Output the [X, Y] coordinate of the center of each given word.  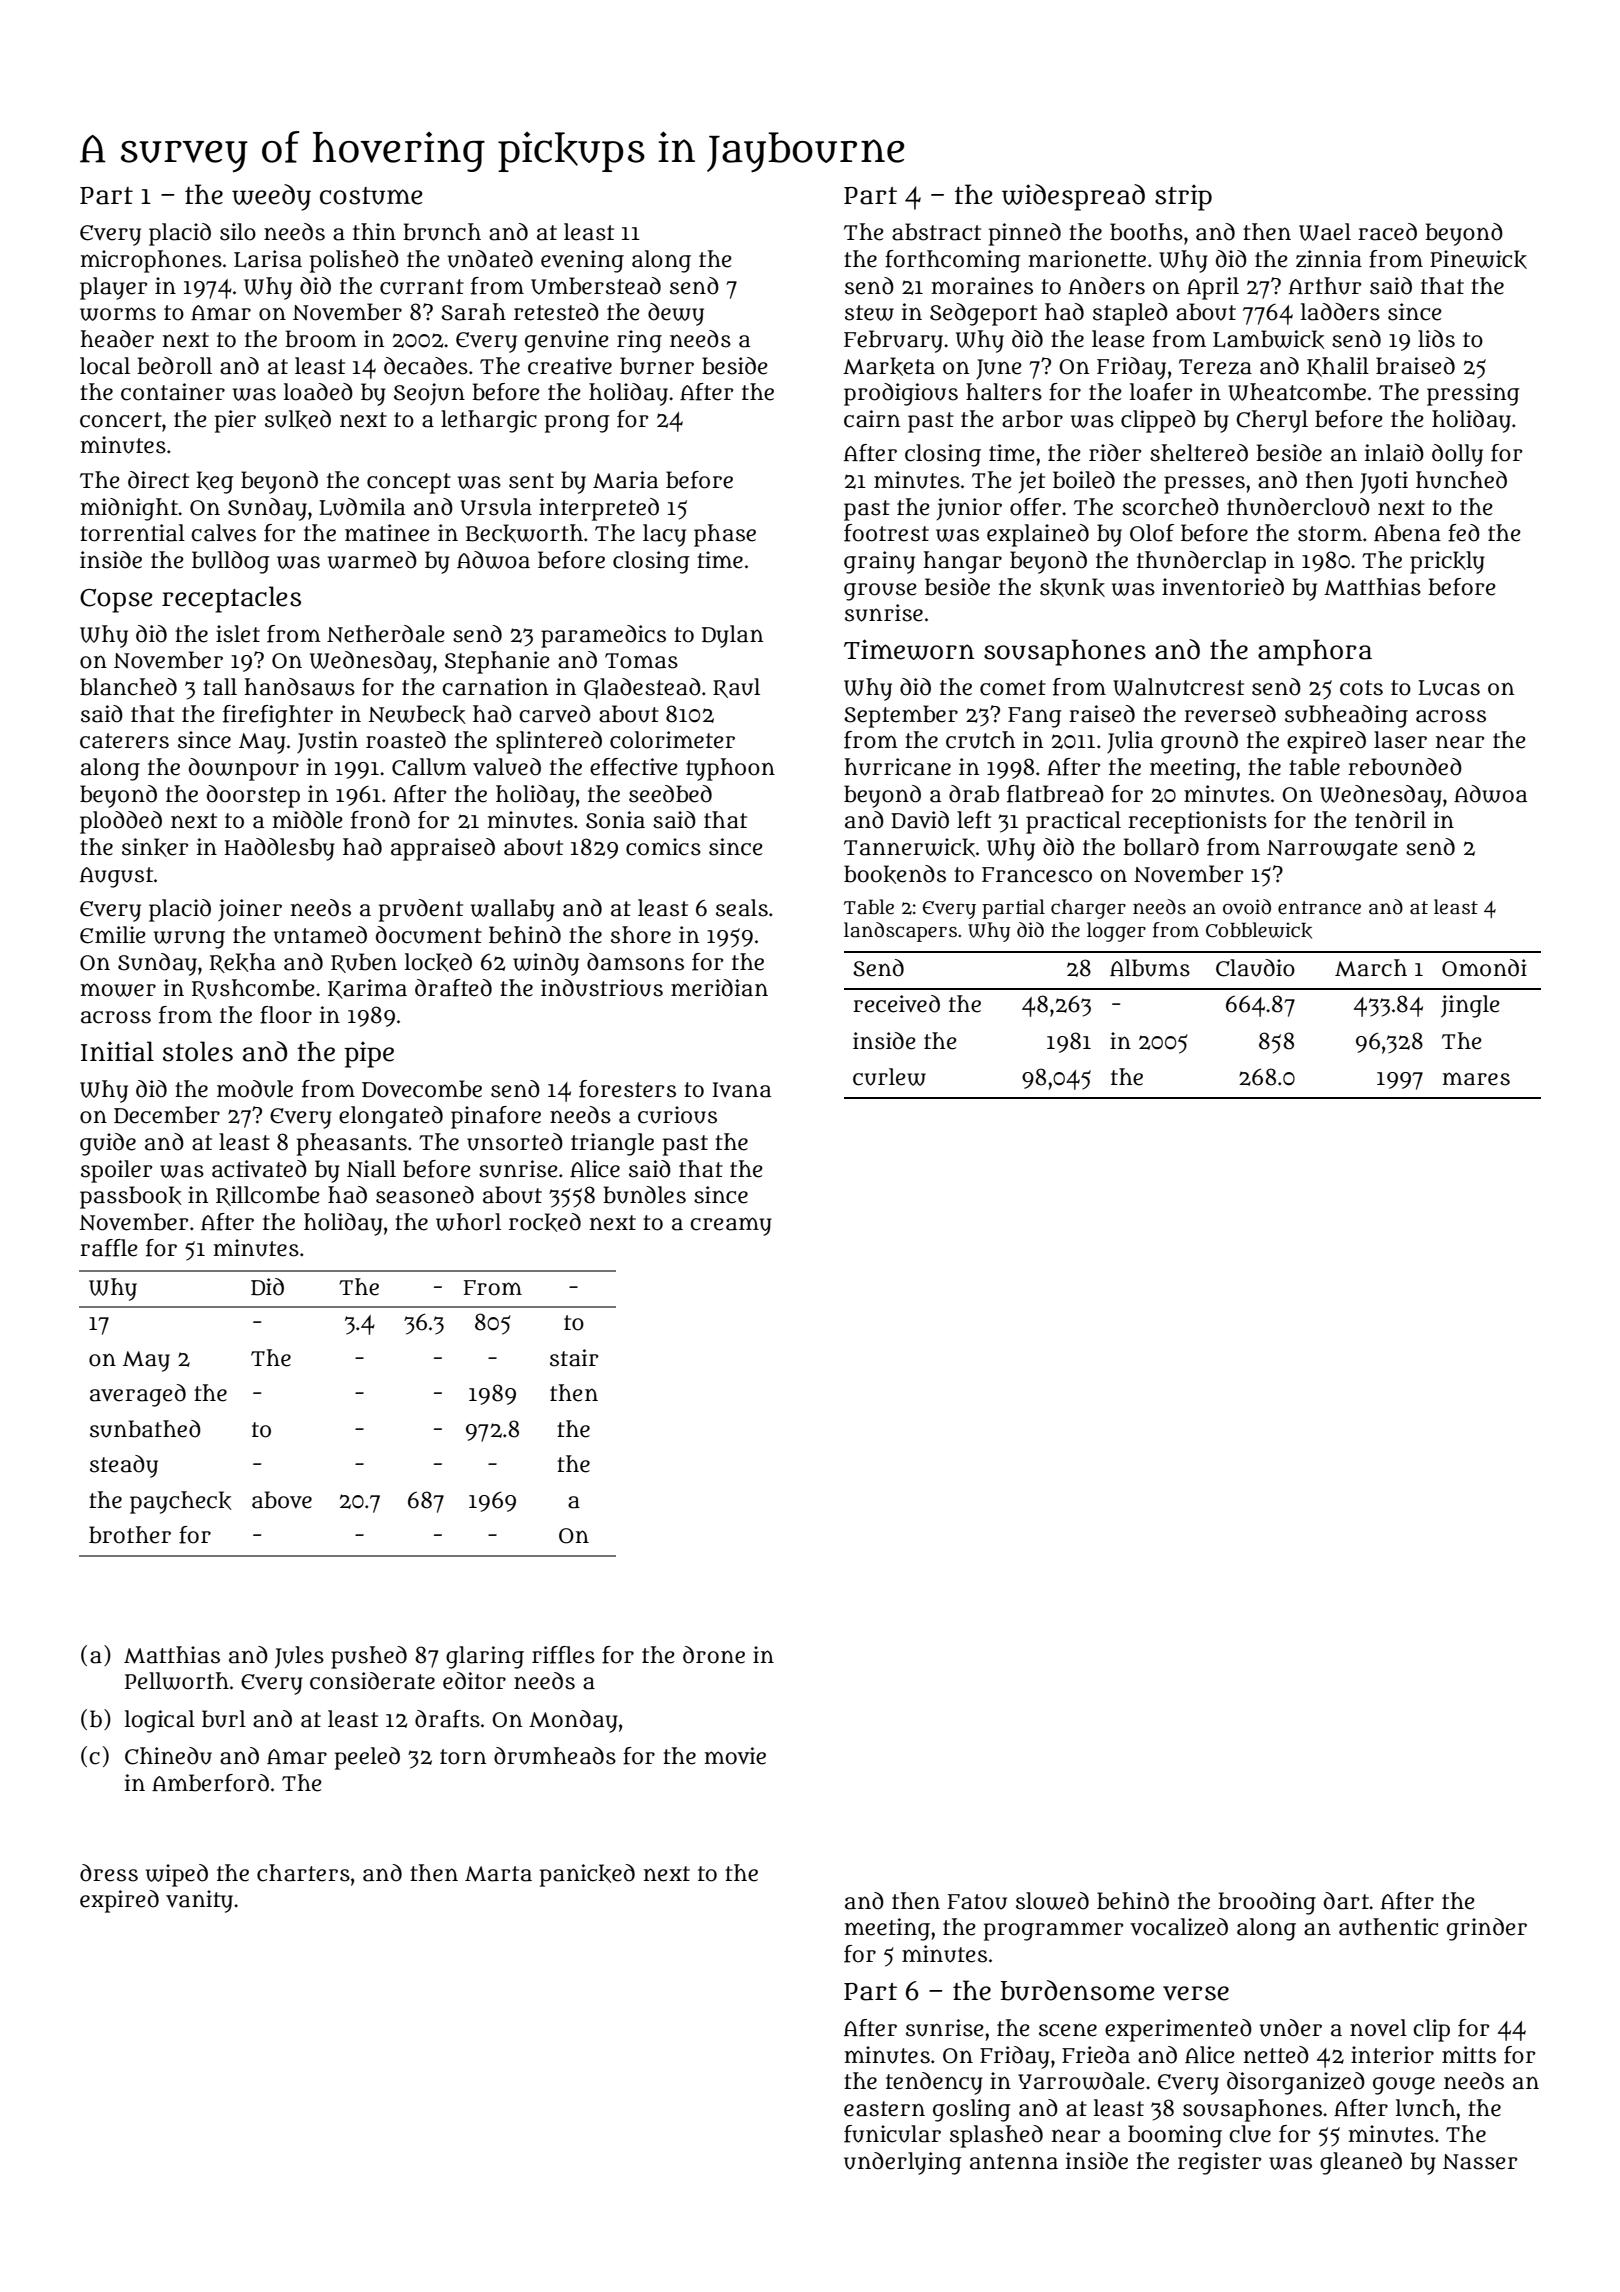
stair [574, 1358]
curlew [889, 1077]
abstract [936, 232]
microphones [151, 261]
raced [1387, 232]
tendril [1390, 820]
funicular [892, 2134]
